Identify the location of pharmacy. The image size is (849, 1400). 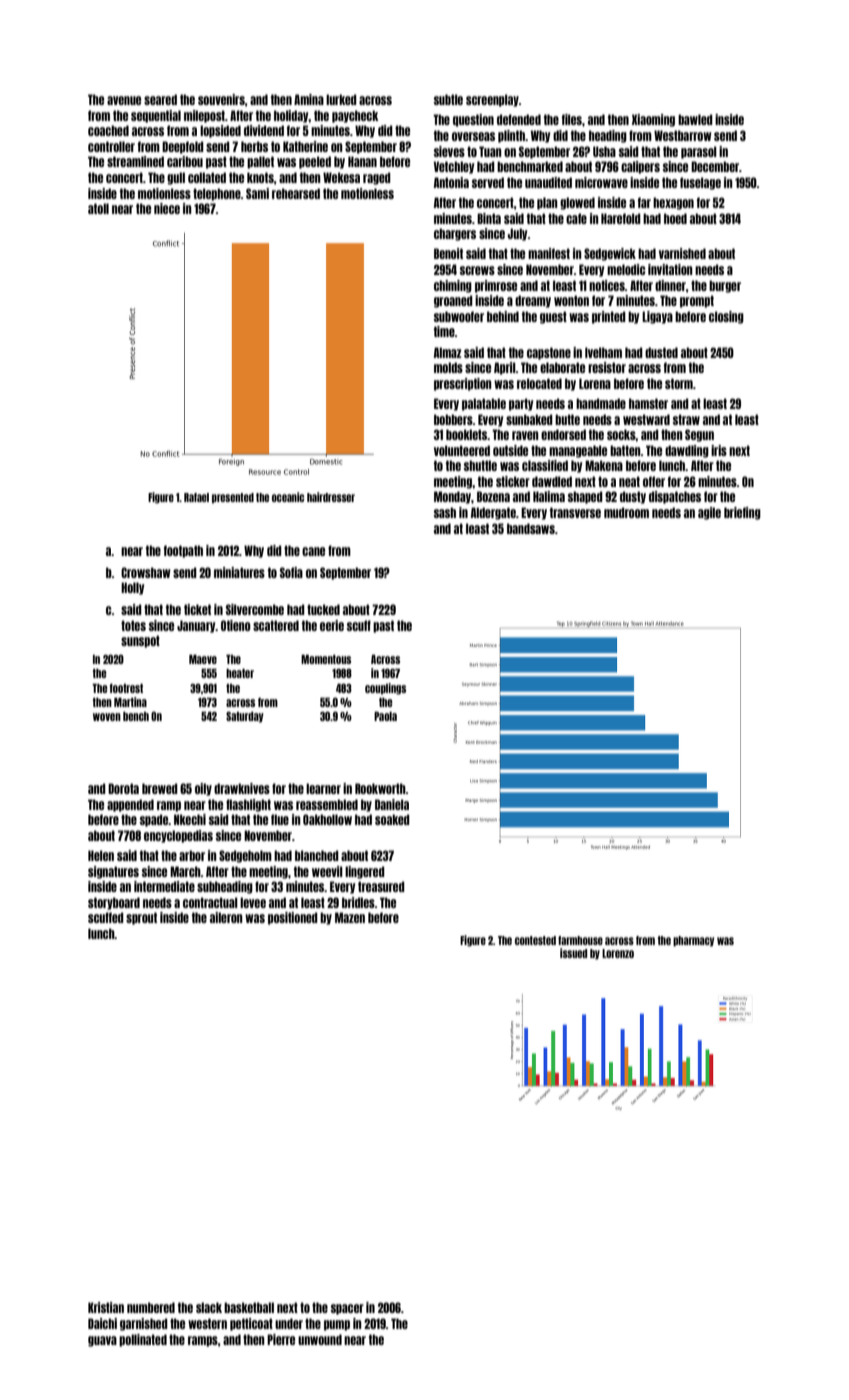
(693, 941).
